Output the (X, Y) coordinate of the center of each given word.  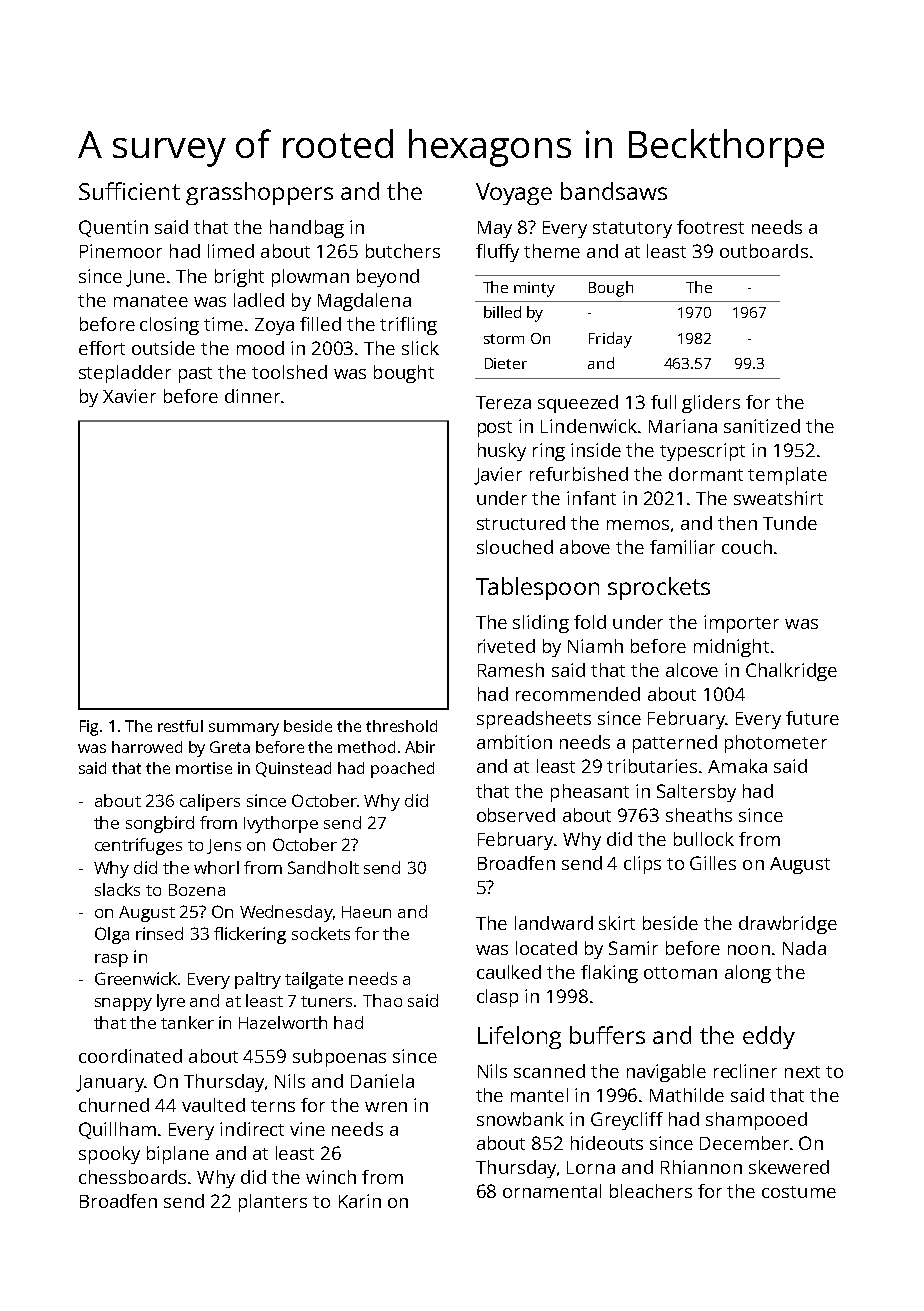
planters (273, 1203)
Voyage (514, 194)
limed (231, 251)
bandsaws (614, 191)
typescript (702, 452)
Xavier (129, 396)
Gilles (713, 863)
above (585, 547)
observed (516, 815)
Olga (112, 935)
